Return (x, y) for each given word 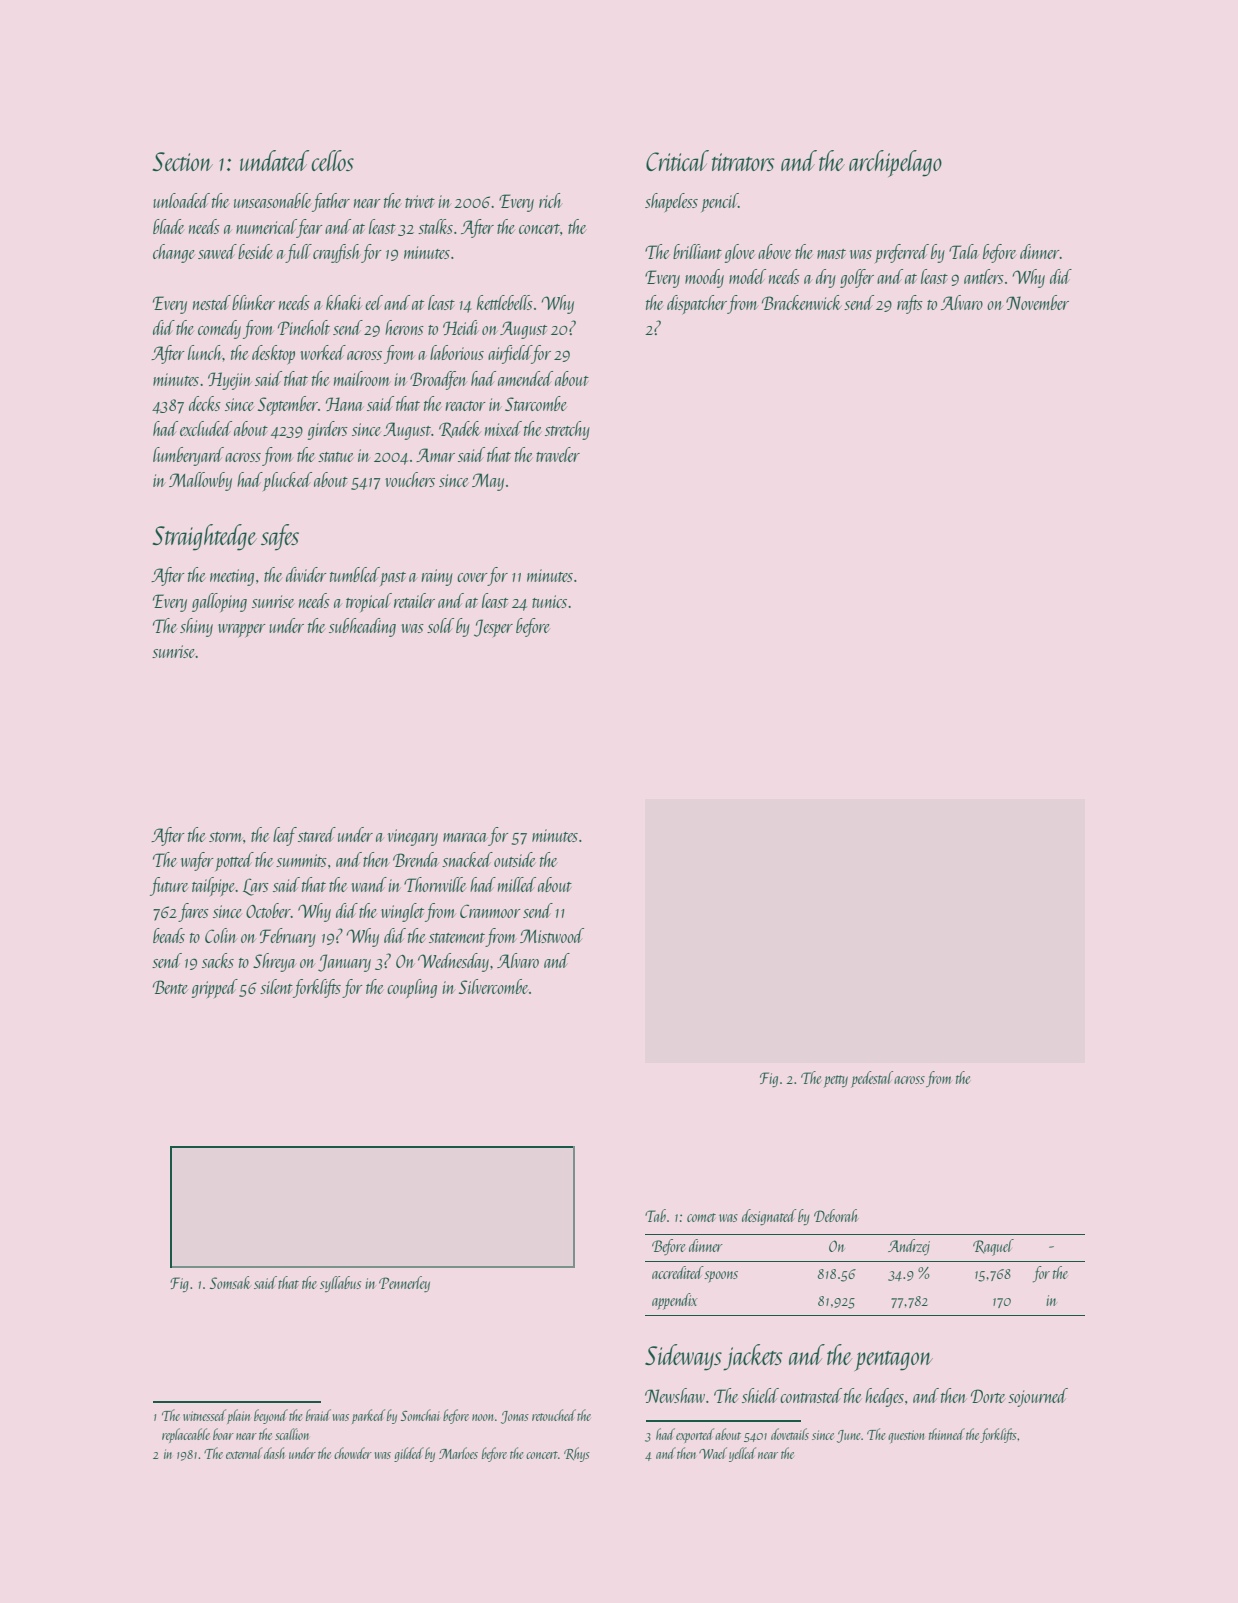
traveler (558, 454)
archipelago (895, 163)
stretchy (567, 430)
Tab (655, 1215)
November (1037, 302)
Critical (677, 160)
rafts (910, 304)
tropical (369, 602)
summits (301, 860)
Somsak (230, 1282)
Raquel (993, 1247)
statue (335, 457)
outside (514, 859)
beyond (271, 1416)
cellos (332, 160)
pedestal (872, 1079)
